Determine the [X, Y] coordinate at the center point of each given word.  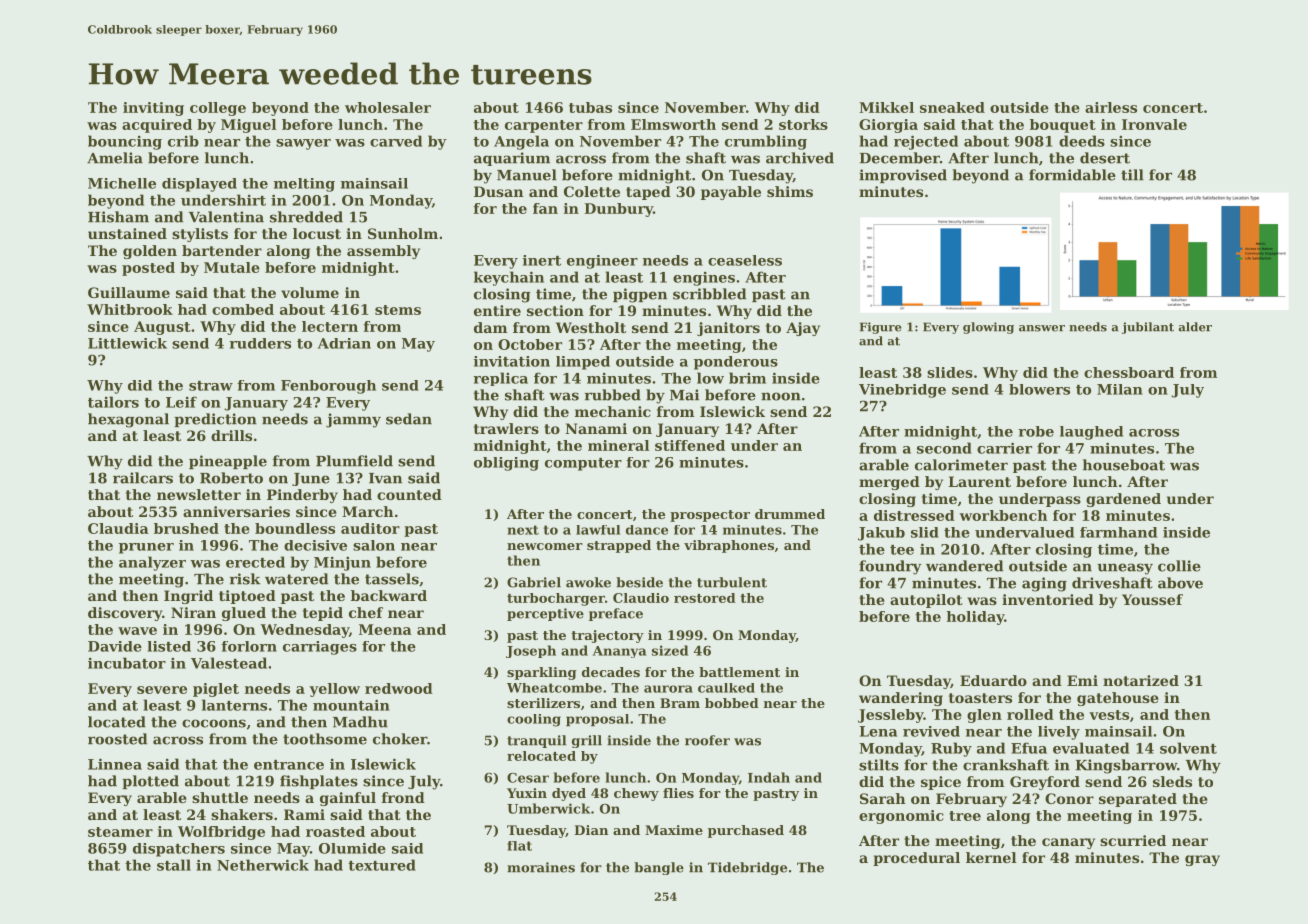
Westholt [591, 327]
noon [781, 396]
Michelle [122, 183]
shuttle [220, 797]
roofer [707, 740]
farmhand [1118, 532]
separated [1138, 800]
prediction [215, 420]
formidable [1072, 175]
